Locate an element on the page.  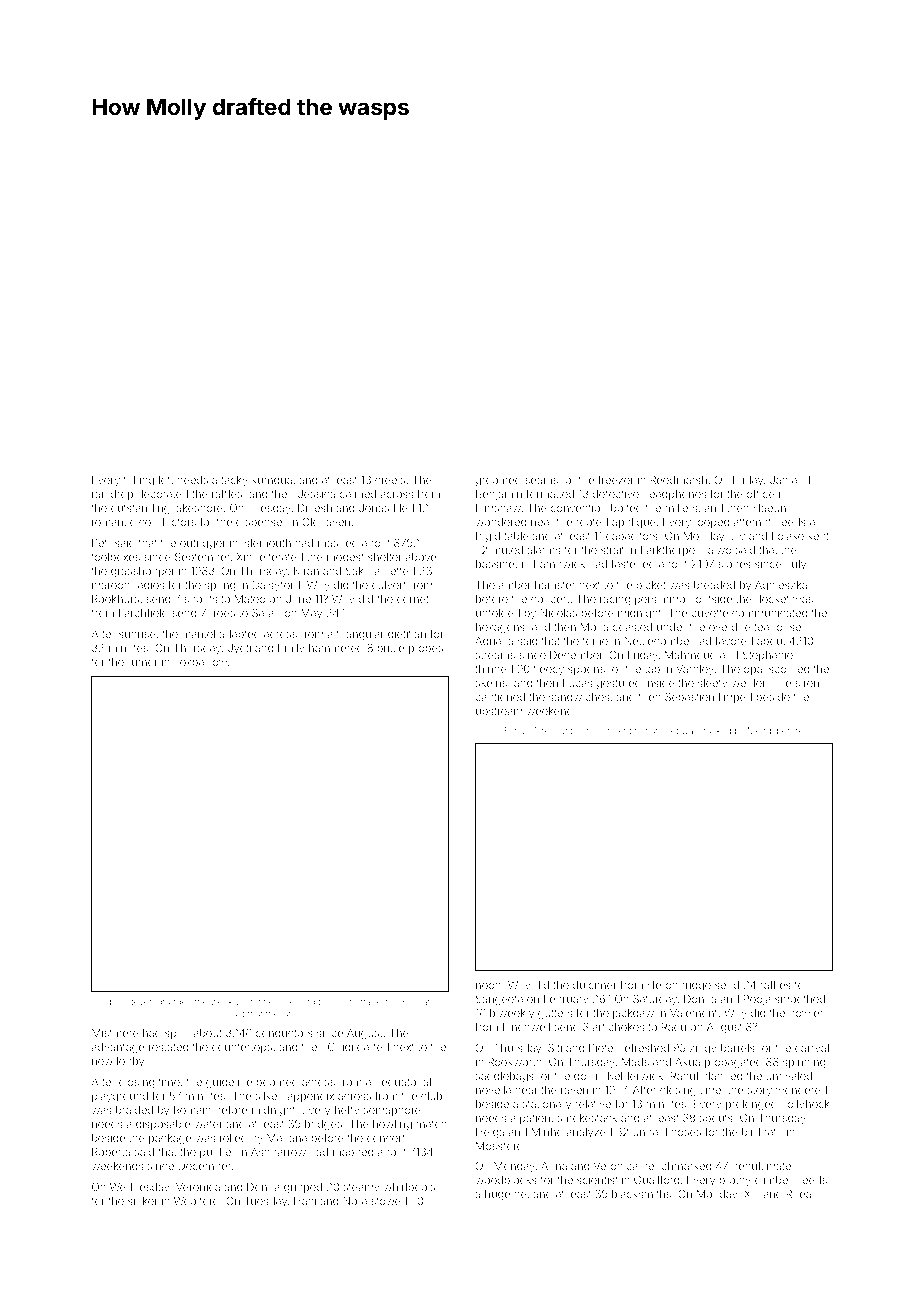
above is located at coordinates (421, 557).
